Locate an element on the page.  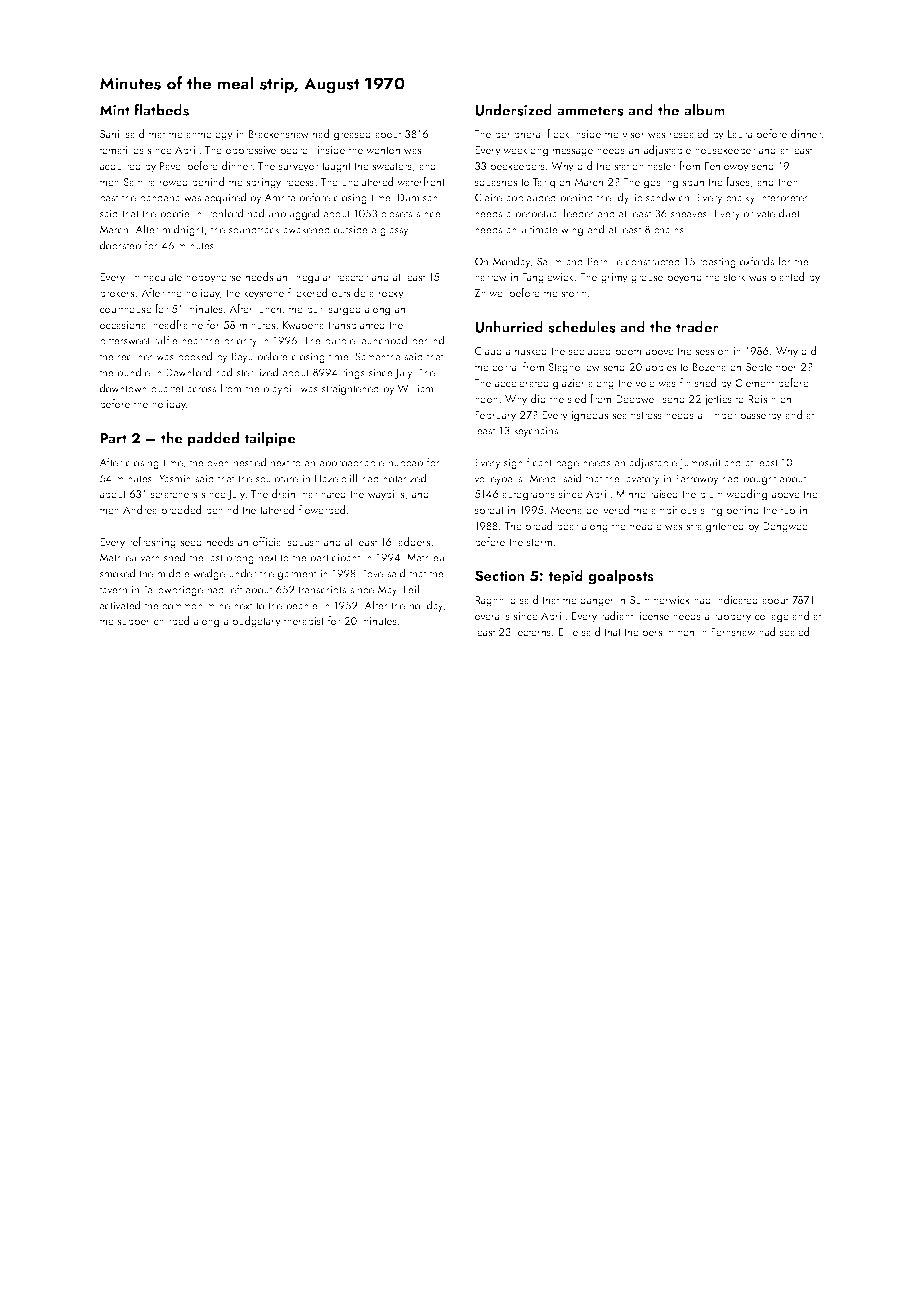
irregular is located at coordinates (312, 278).
